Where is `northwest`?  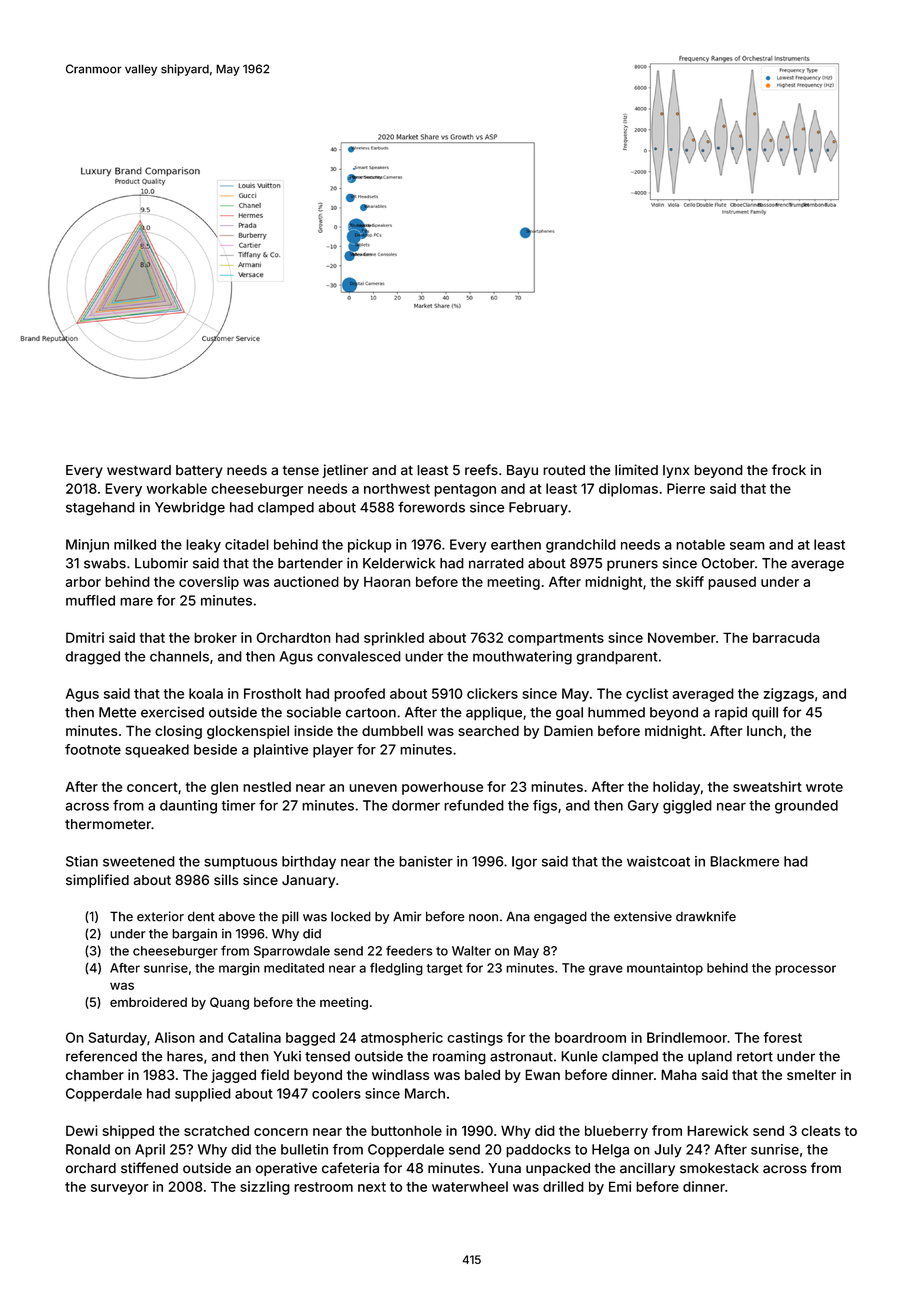
northwest is located at coordinates (397, 488).
